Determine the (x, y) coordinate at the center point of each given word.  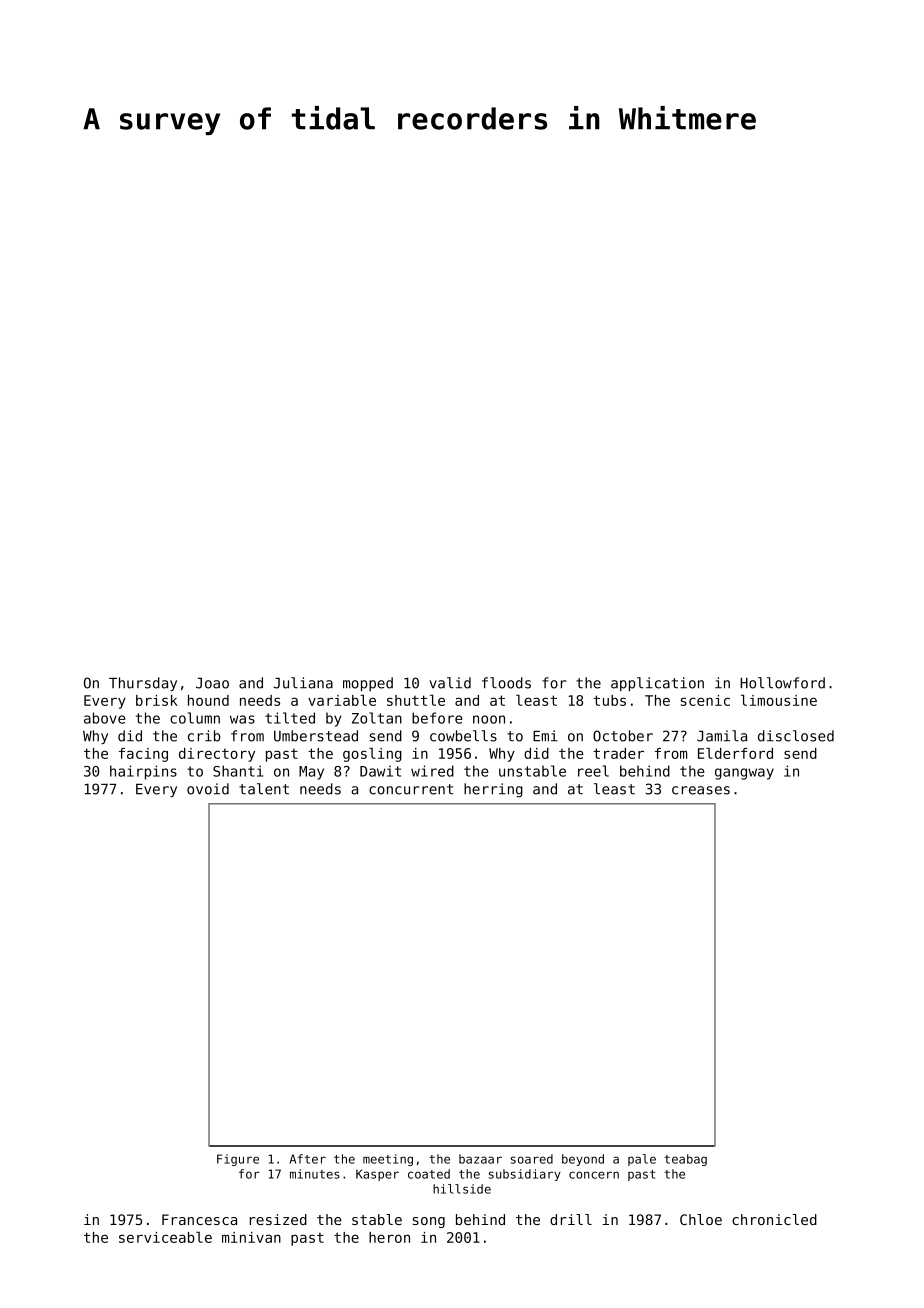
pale (642, 1160)
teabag (685, 1160)
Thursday (143, 684)
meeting (388, 1160)
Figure (238, 1160)
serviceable (165, 1237)
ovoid (208, 789)
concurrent (411, 789)
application (657, 684)
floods (506, 683)
